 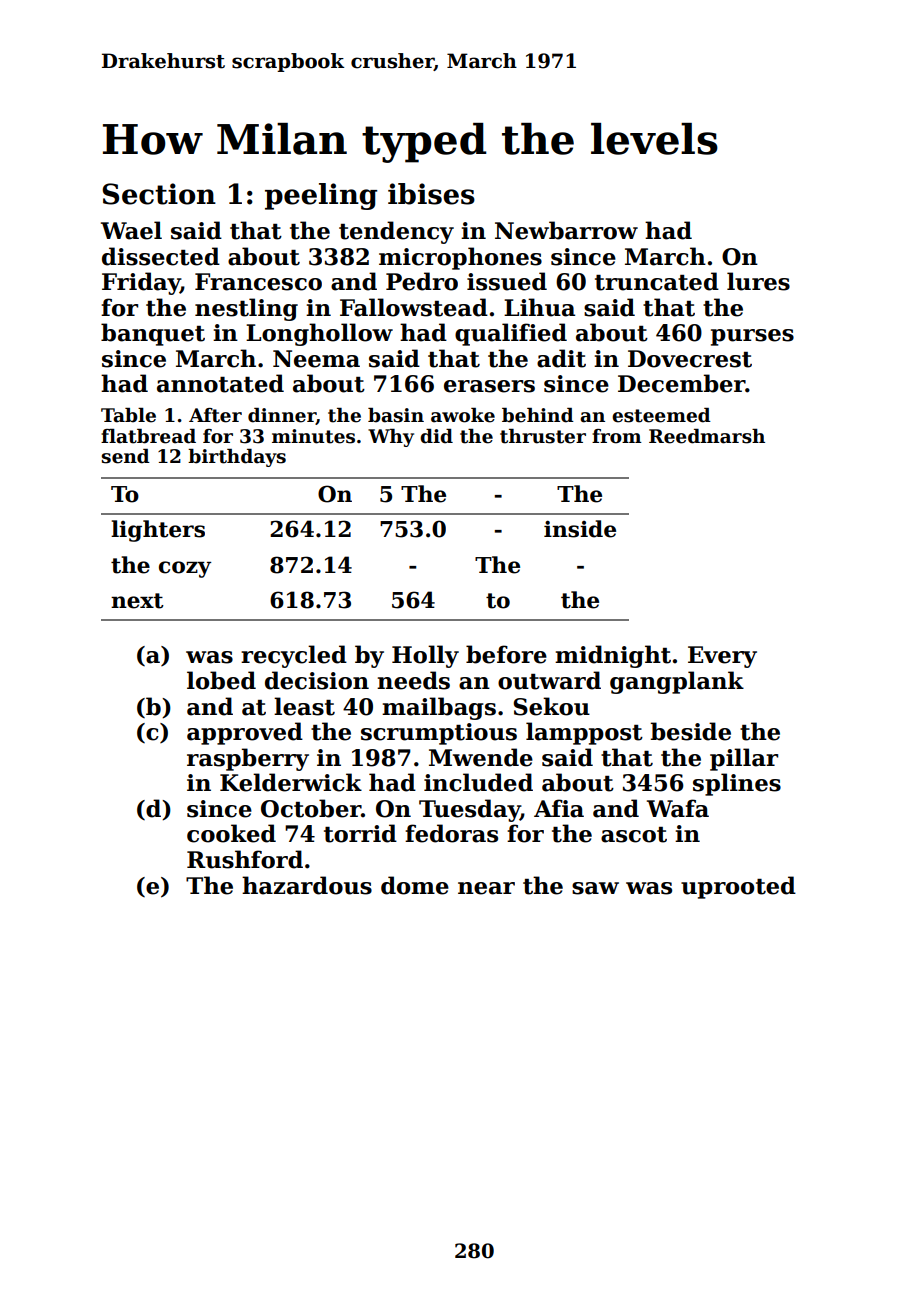 I want to click on thruster, so click(x=543, y=436).
